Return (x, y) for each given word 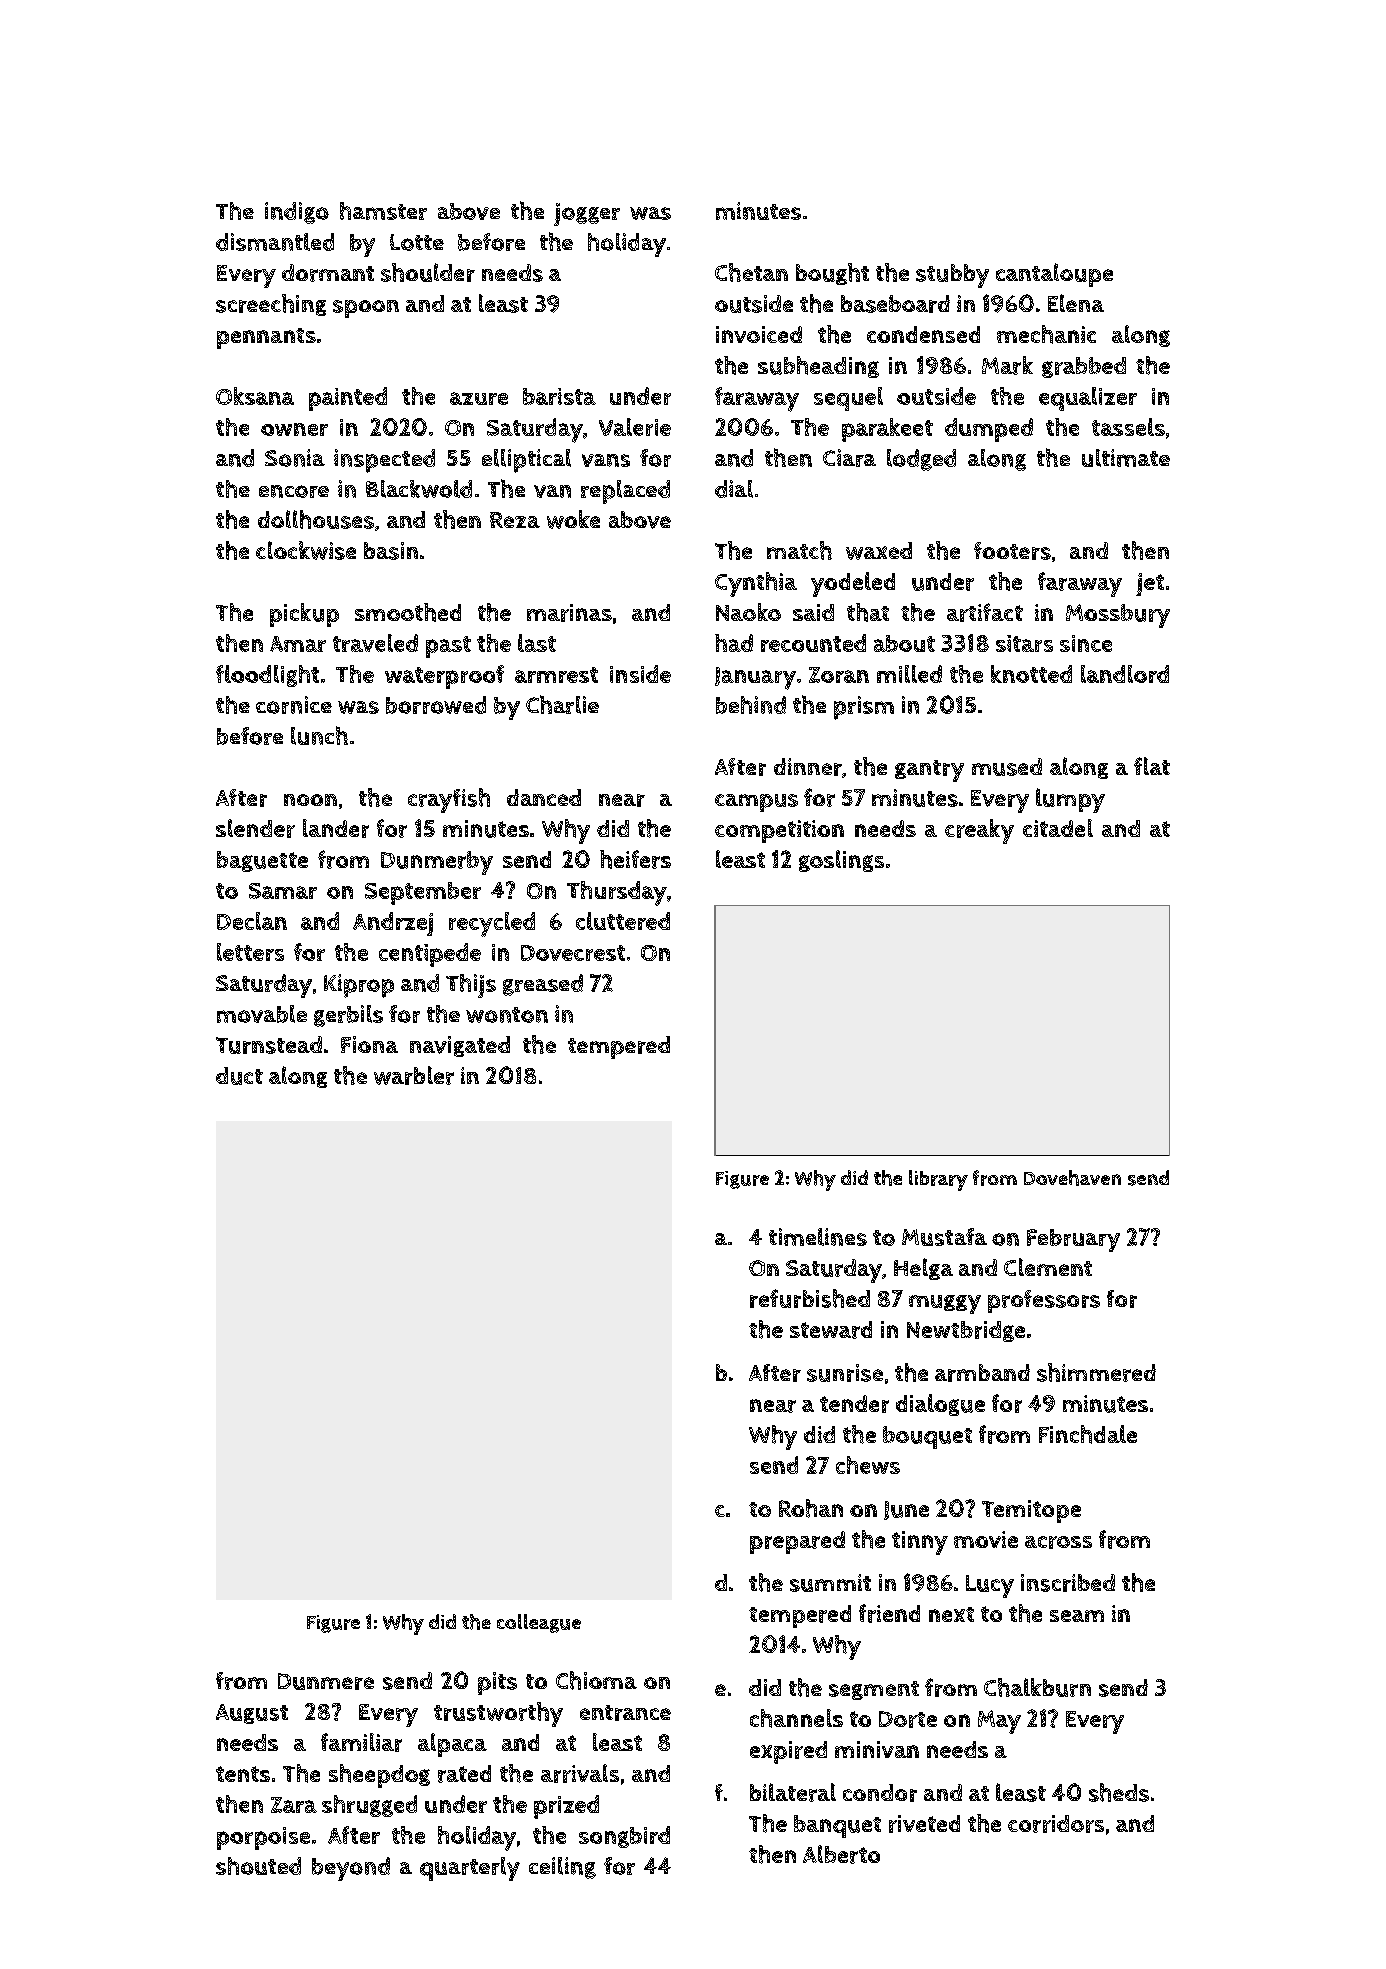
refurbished (810, 1298)
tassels (1128, 427)
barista (559, 396)
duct (239, 1076)
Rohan (811, 1508)
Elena (1076, 303)
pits (497, 1683)
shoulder (428, 272)
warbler (414, 1075)
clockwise (306, 550)
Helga (923, 1269)
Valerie (635, 427)
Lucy (990, 1586)
